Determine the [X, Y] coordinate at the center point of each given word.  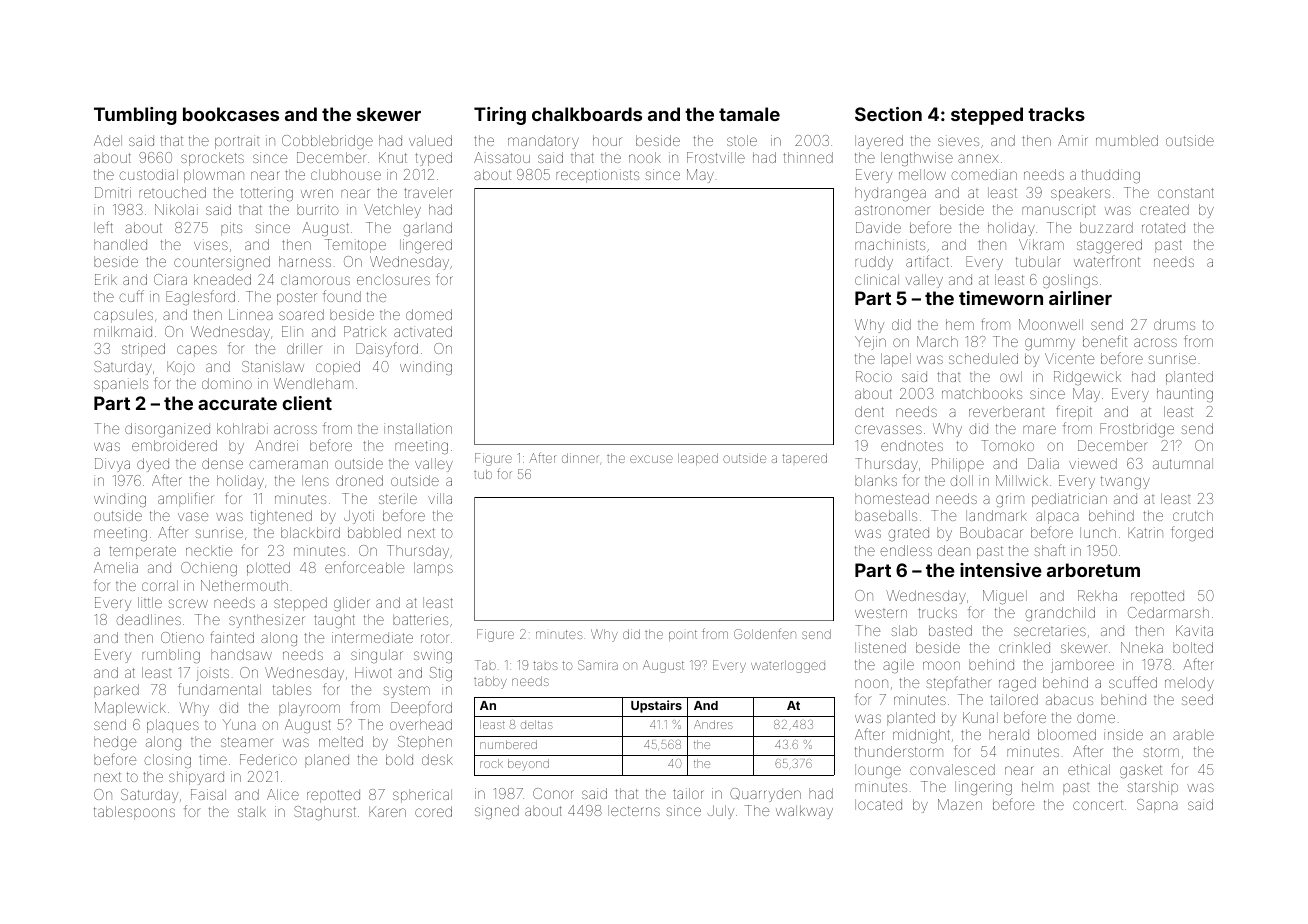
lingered [426, 246]
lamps [433, 569]
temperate [143, 552]
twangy [1125, 483]
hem [960, 324]
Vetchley [392, 211]
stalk [252, 811]
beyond [528, 765]
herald [1009, 734]
